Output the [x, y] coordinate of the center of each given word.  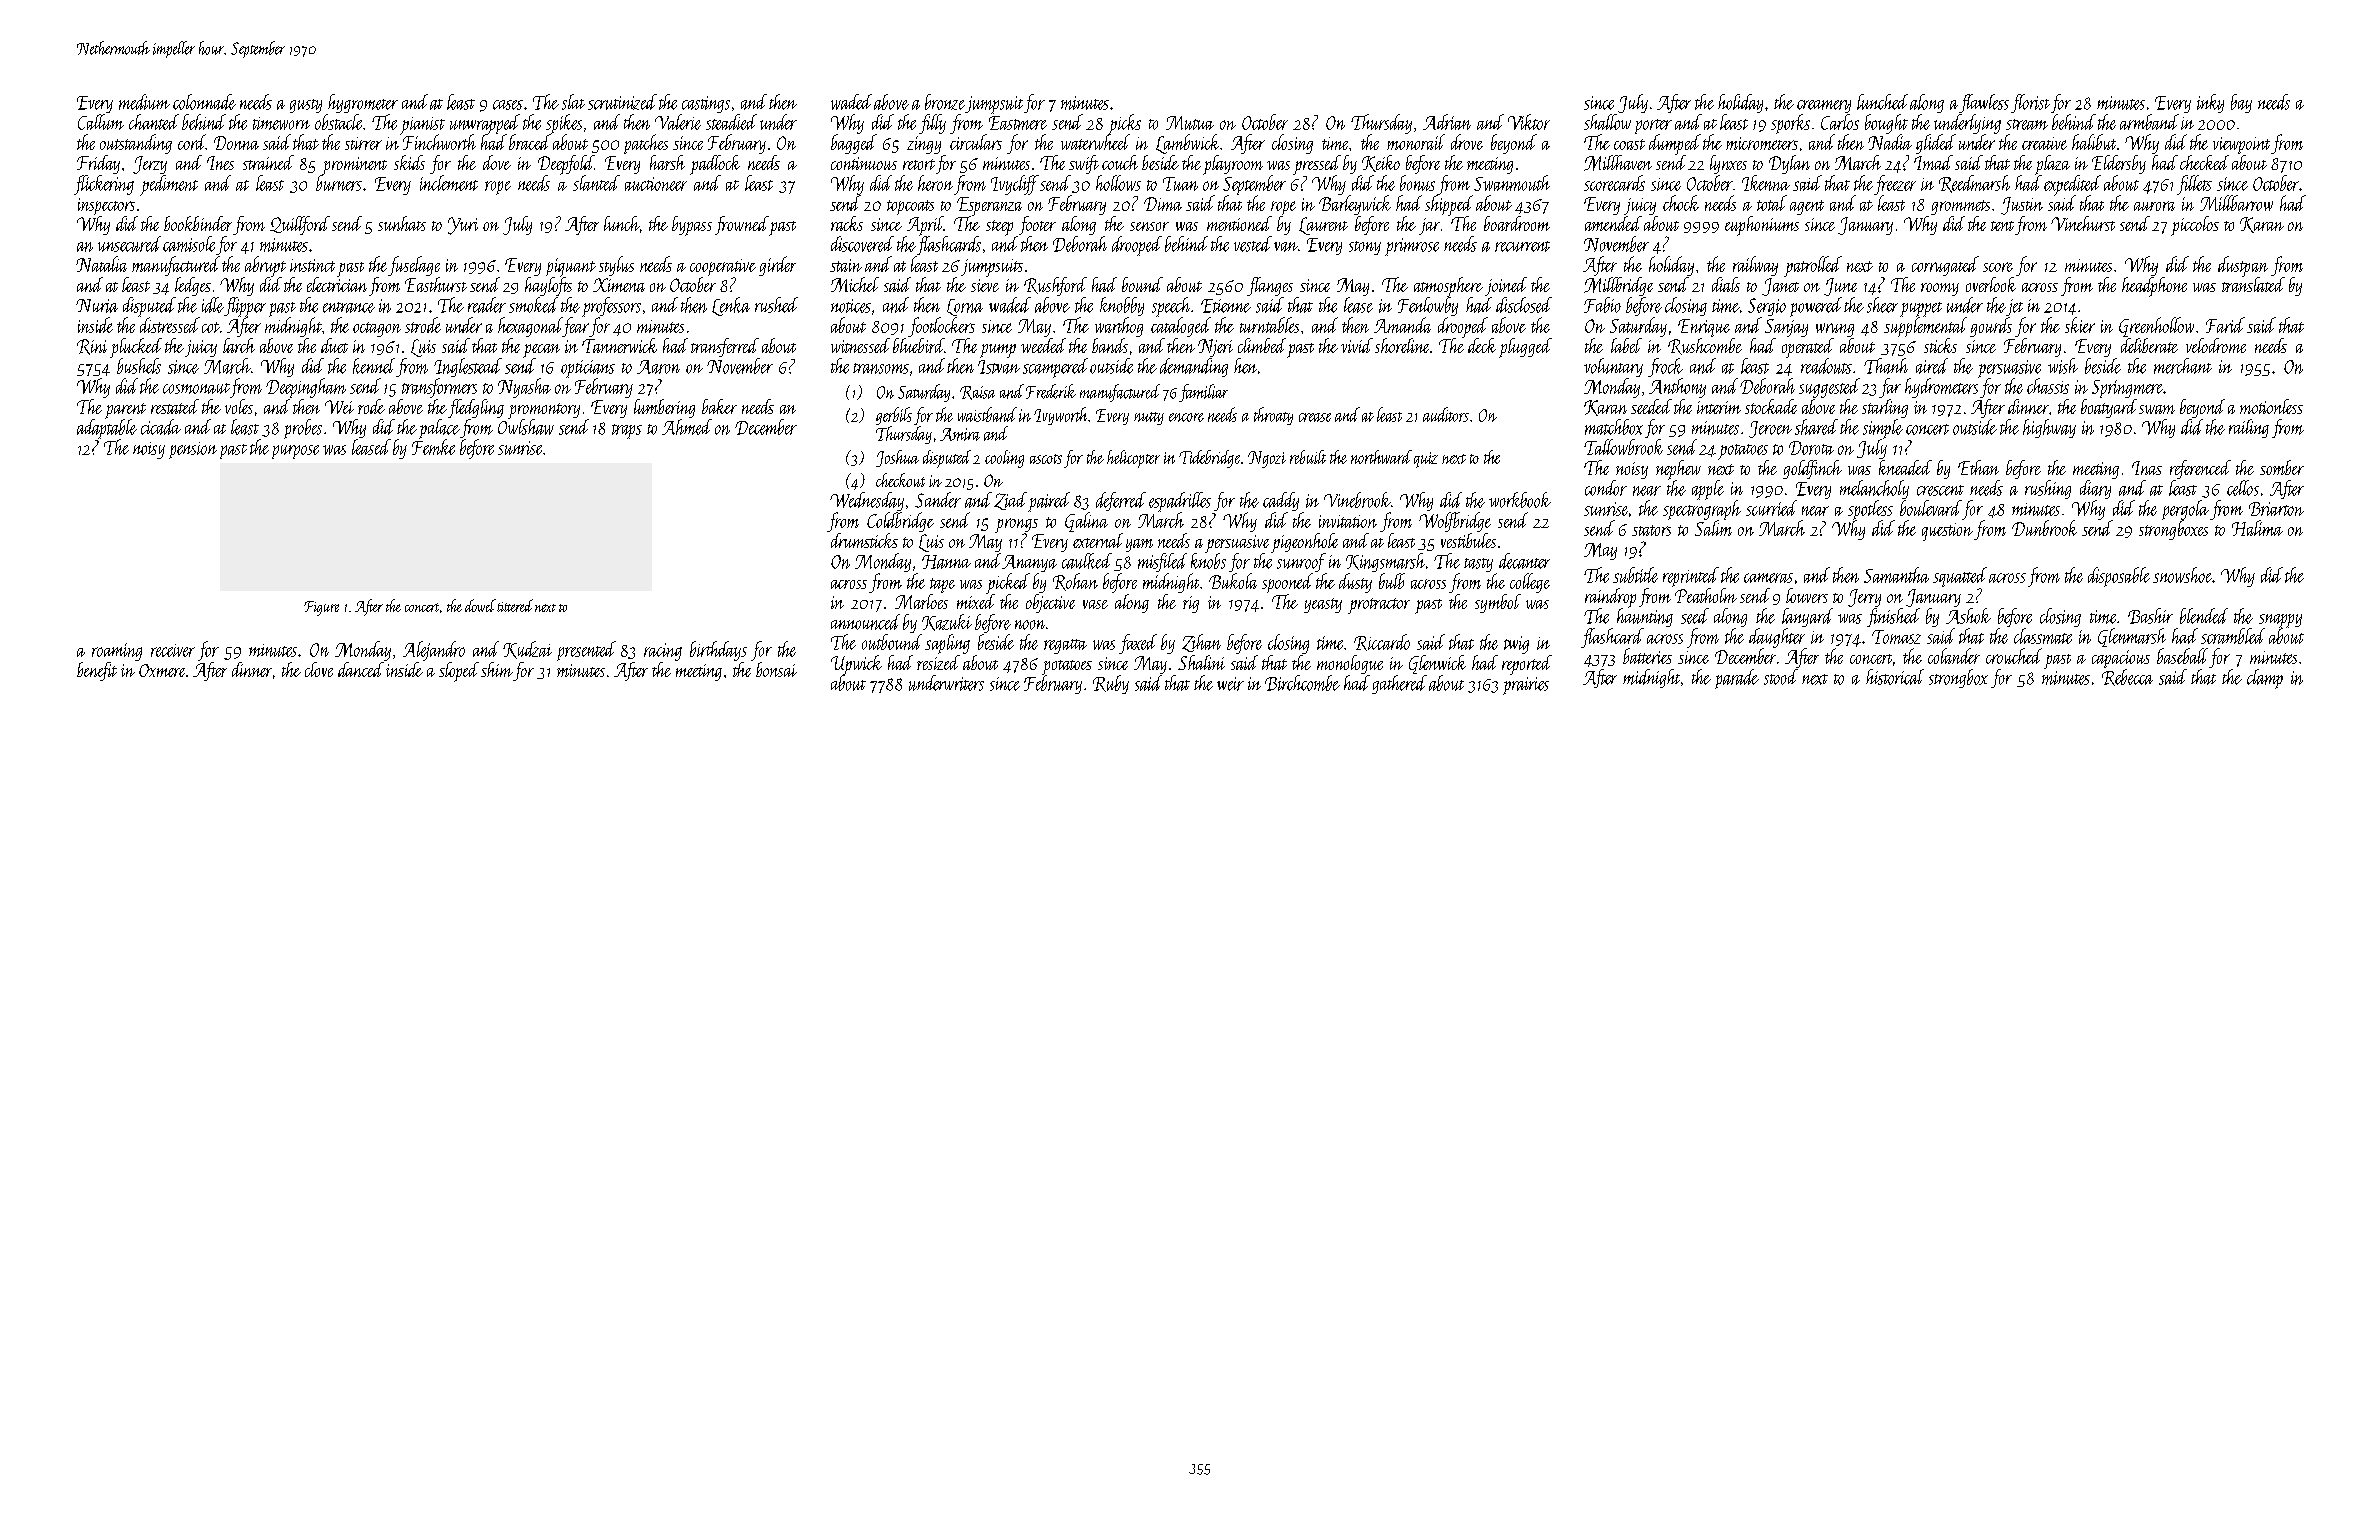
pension [193, 450]
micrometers [1762, 143]
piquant [571, 267]
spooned [1287, 583]
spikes [564, 124]
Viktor [1529, 122]
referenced [2200, 469]
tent [2002, 226]
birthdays [718, 651]
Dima [1163, 204]
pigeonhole [1304, 543]
